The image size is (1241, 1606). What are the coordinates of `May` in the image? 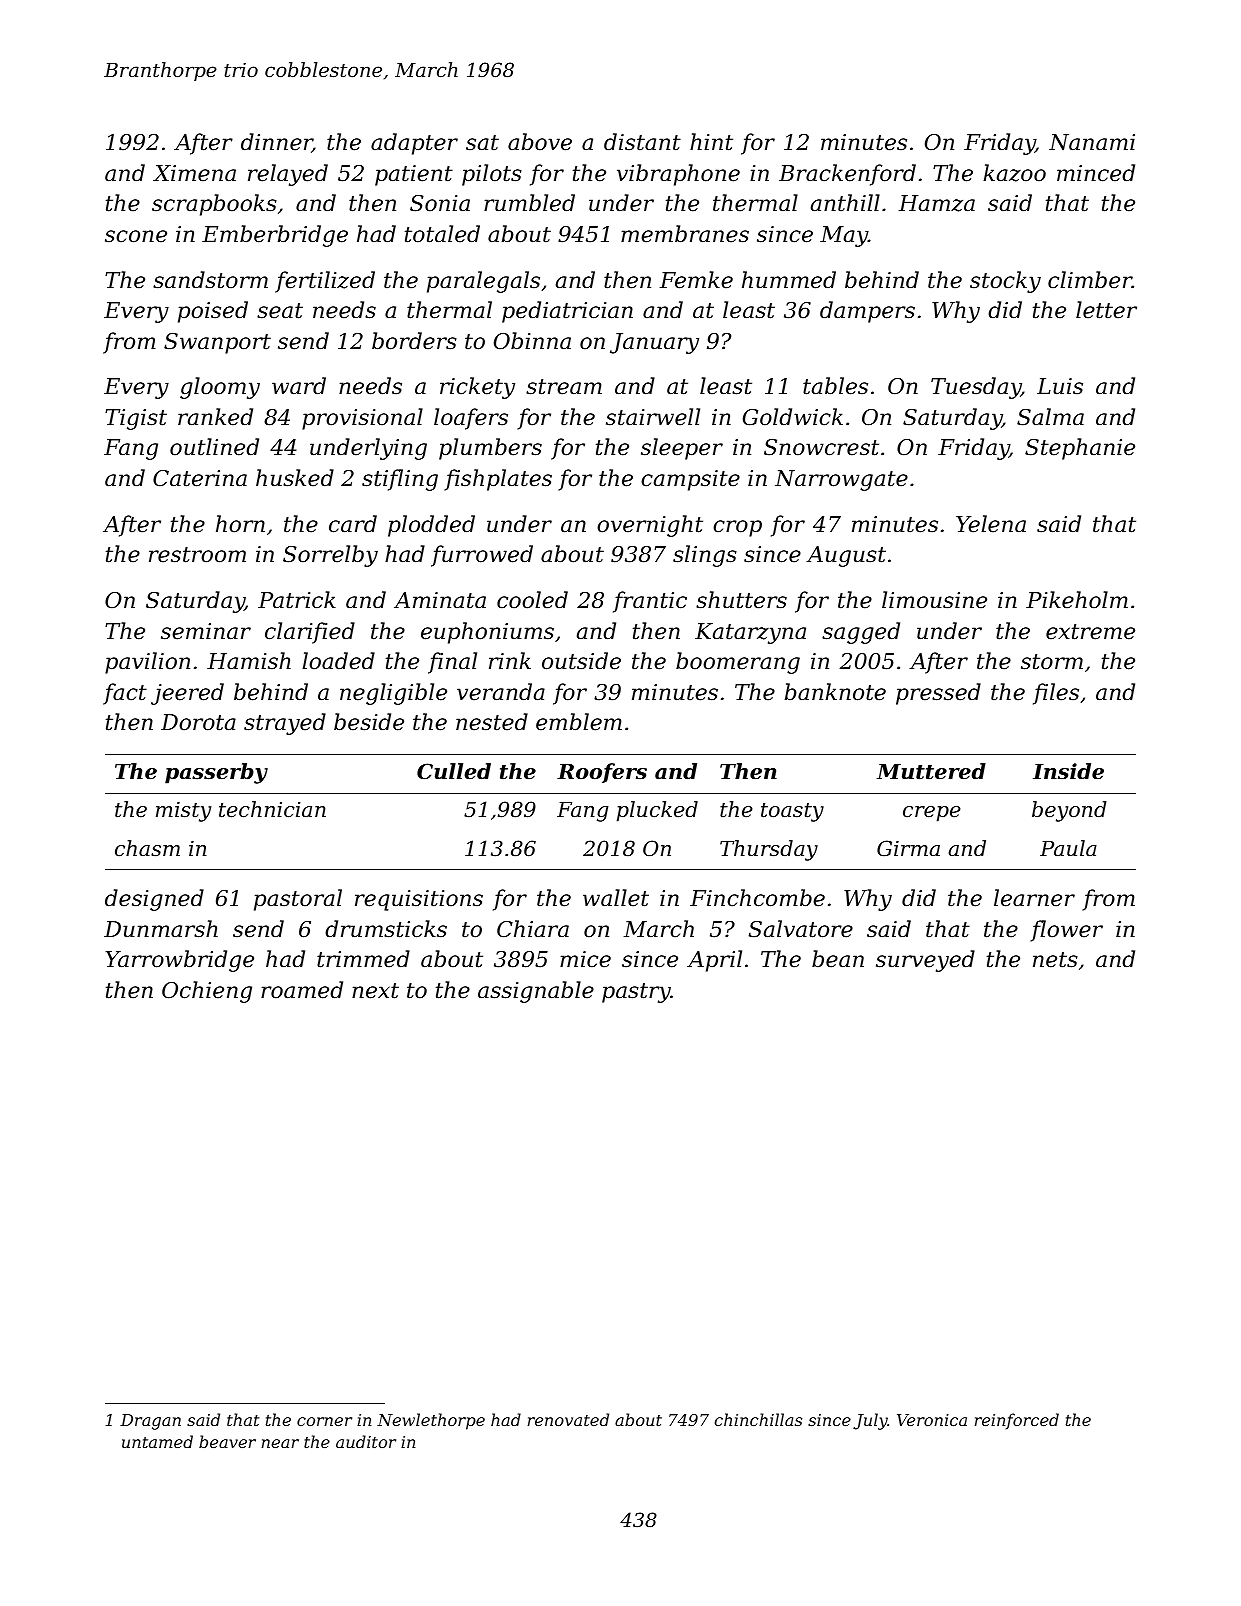 It's located at (844, 236).
